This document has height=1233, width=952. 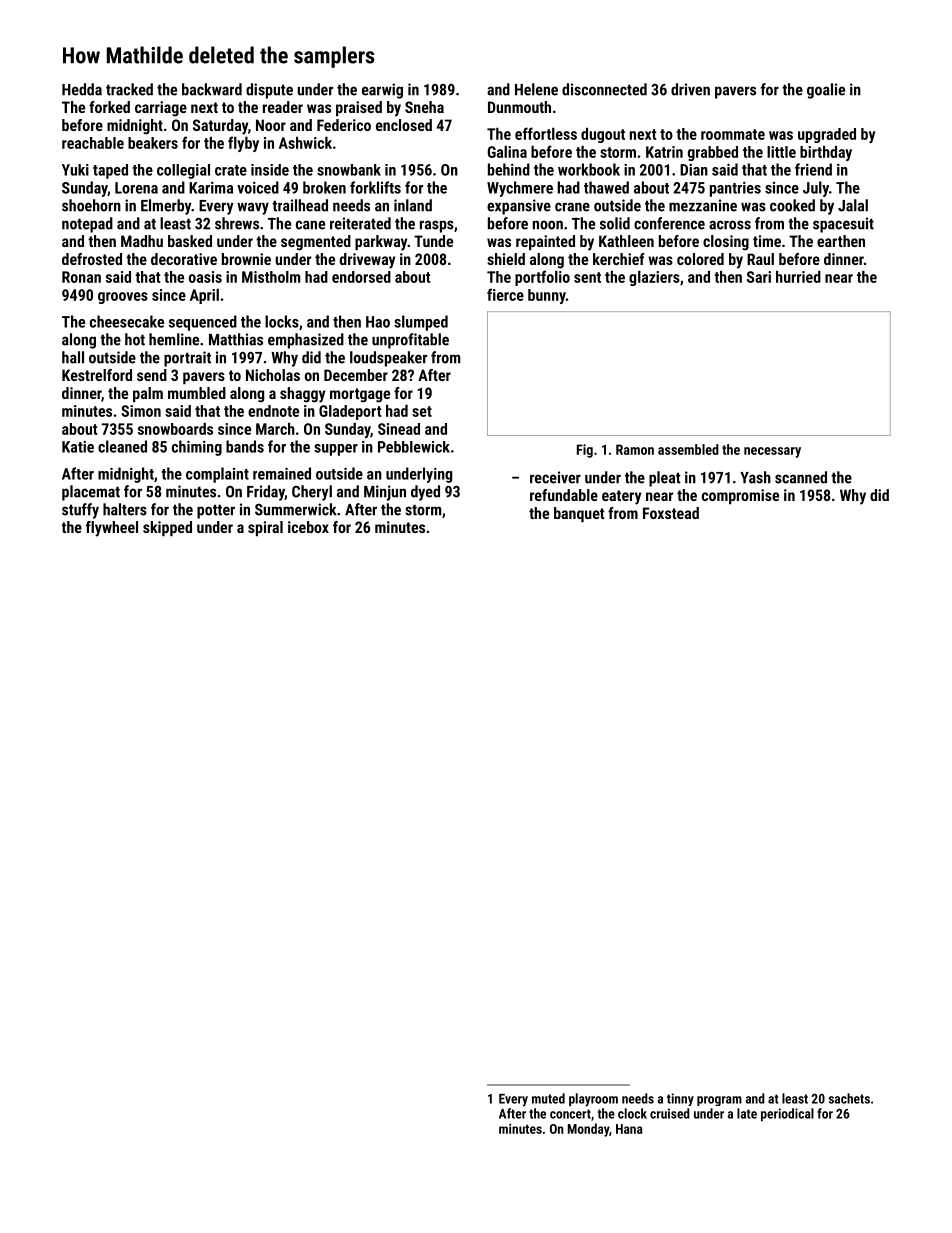 I want to click on carriage, so click(x=161, y=109).
